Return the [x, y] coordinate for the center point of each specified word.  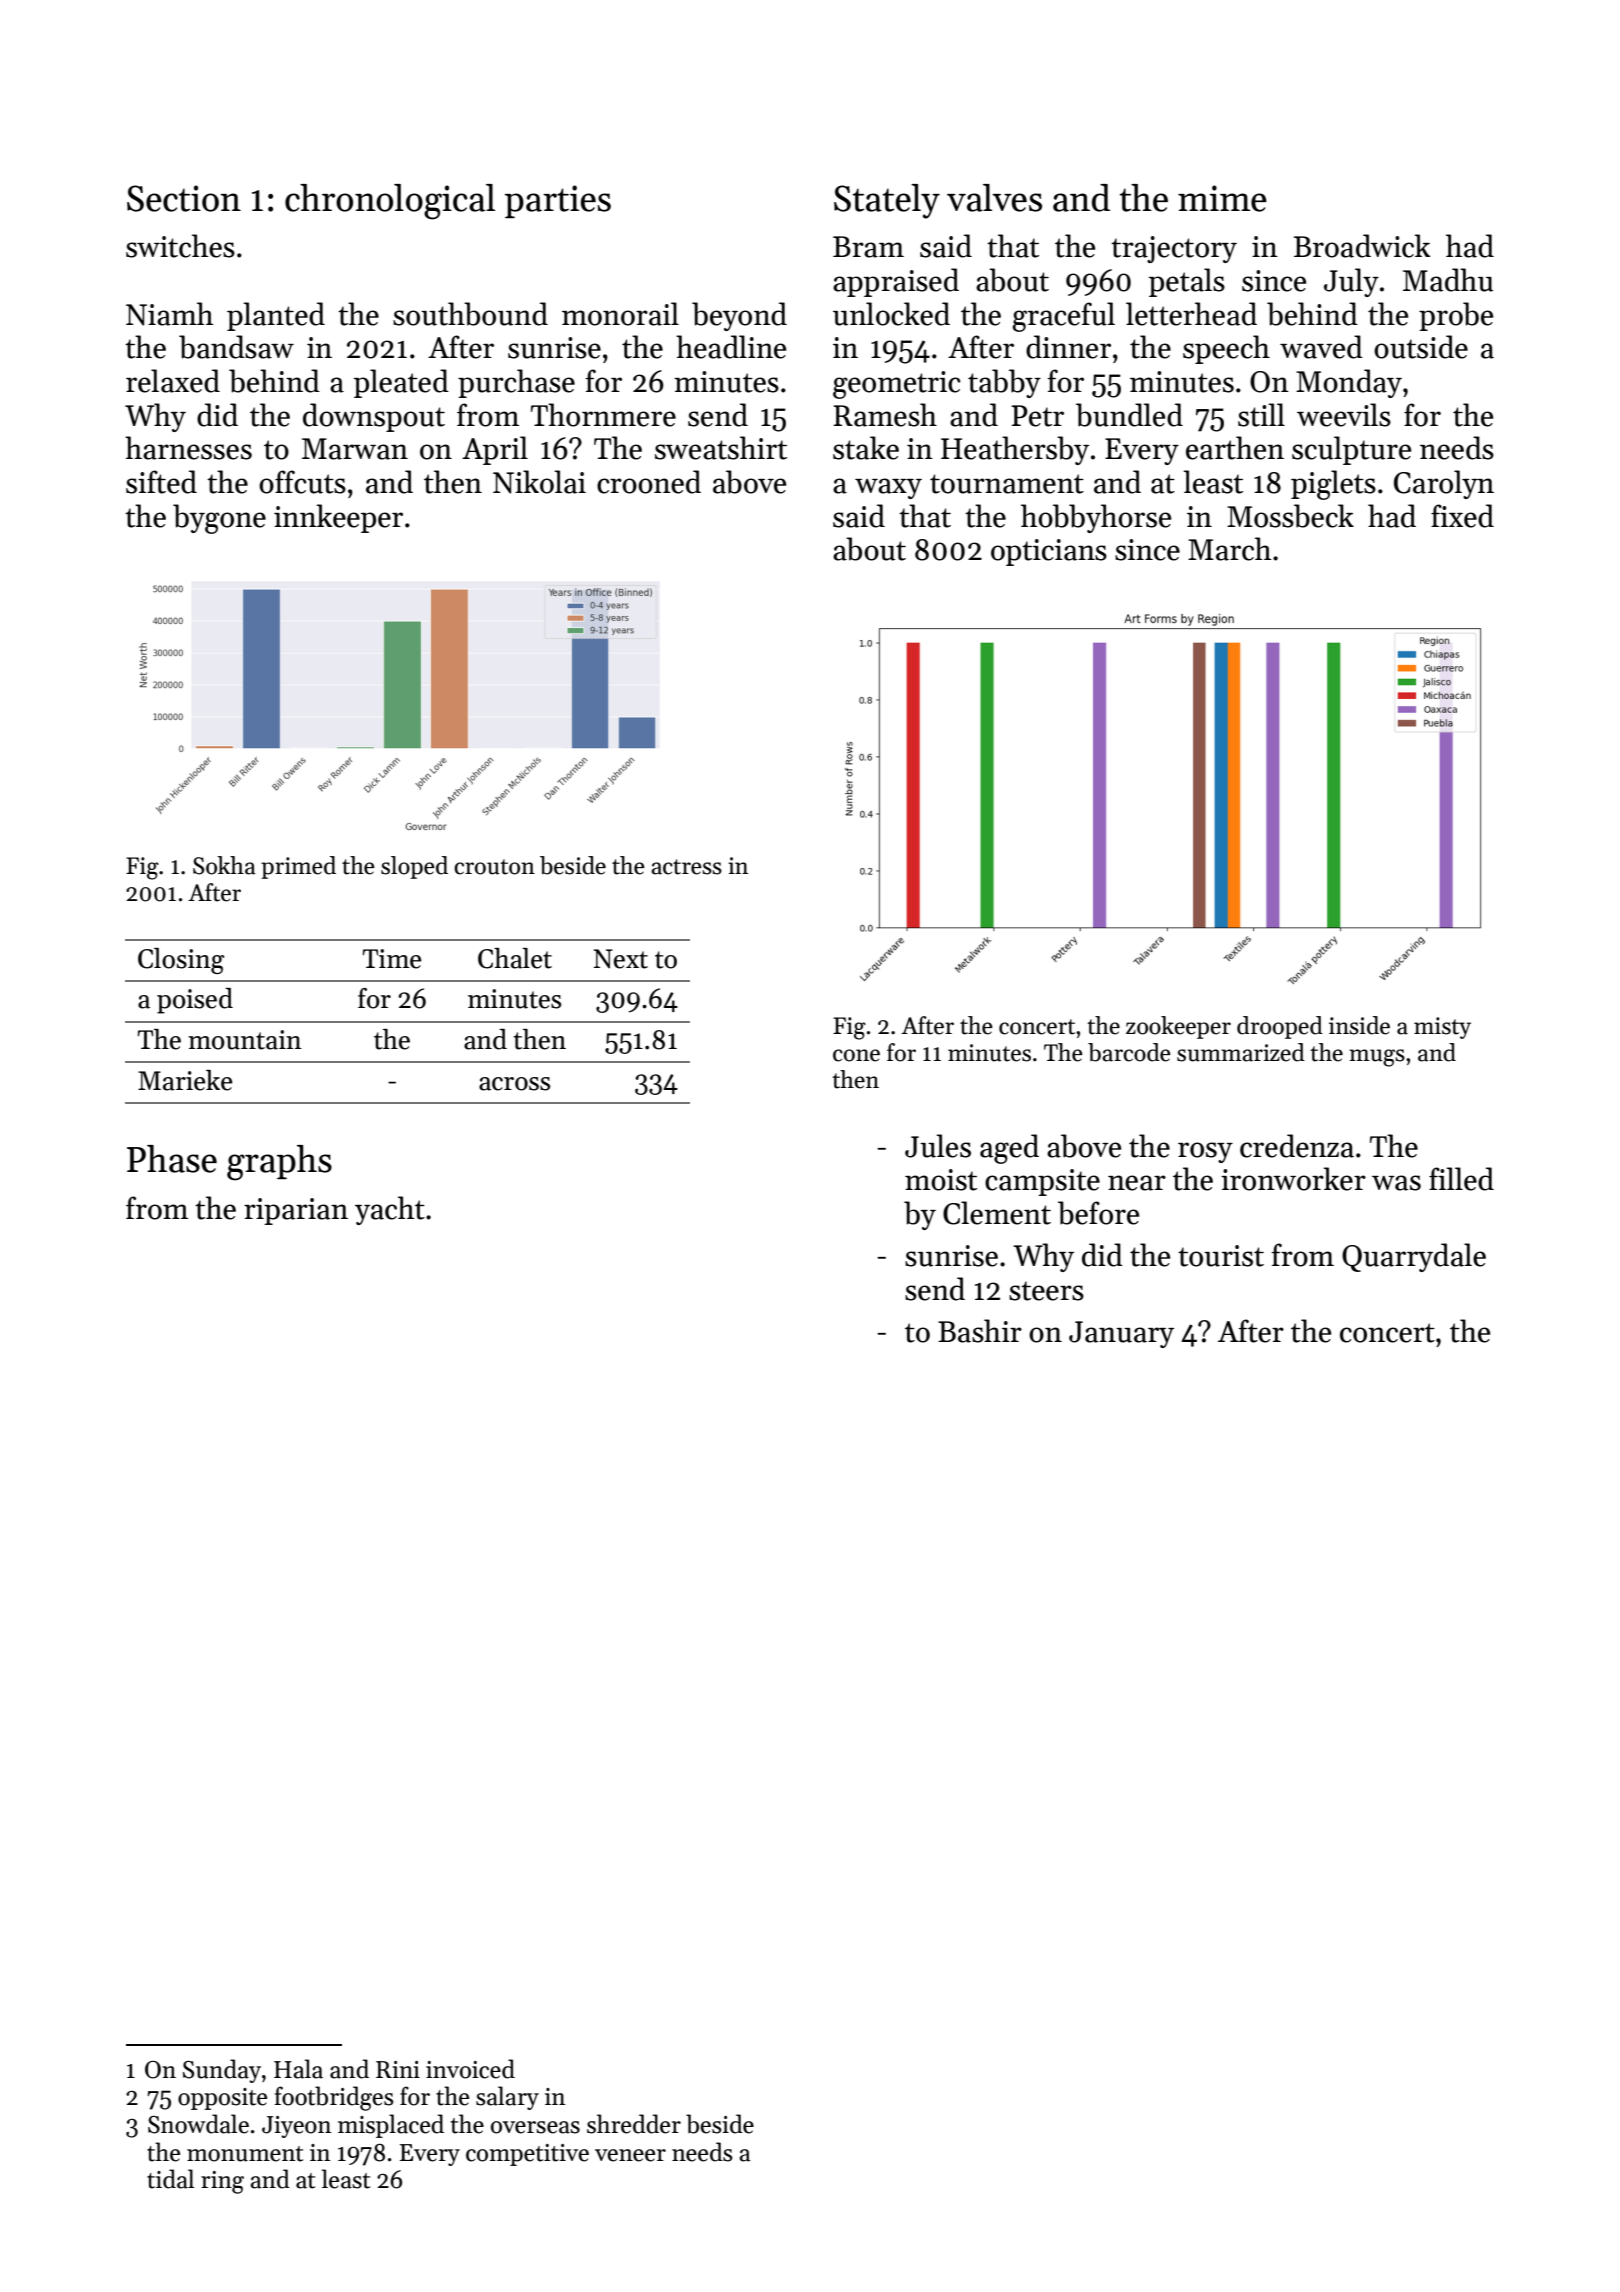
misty [1442, 1028]
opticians [1049, 552]
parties [558, 201]
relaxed [173, 381]
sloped [414, 867]
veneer [630, 2155]
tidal [170, 2179]
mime [1222, 198]
